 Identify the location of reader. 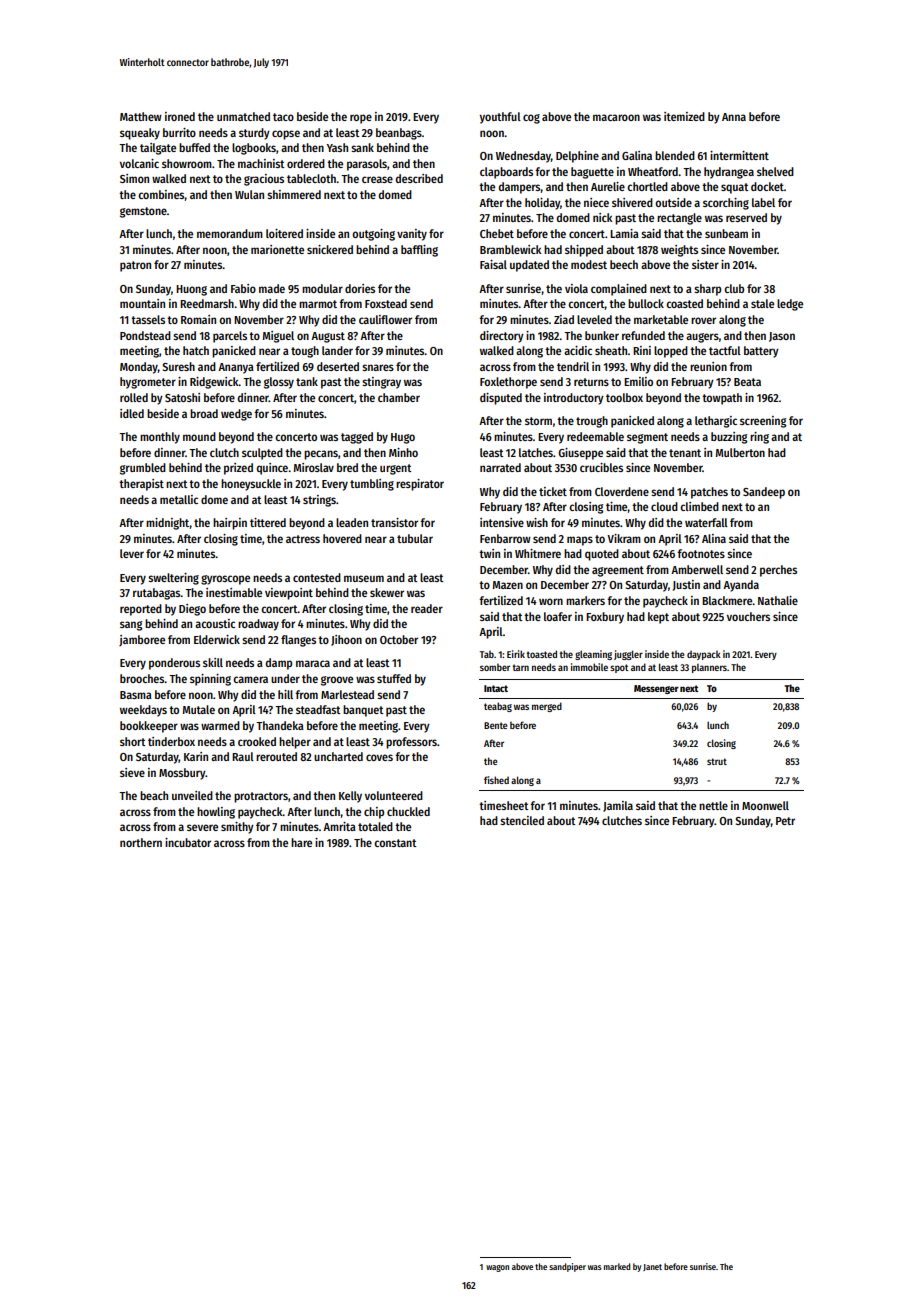
(427, 608).
